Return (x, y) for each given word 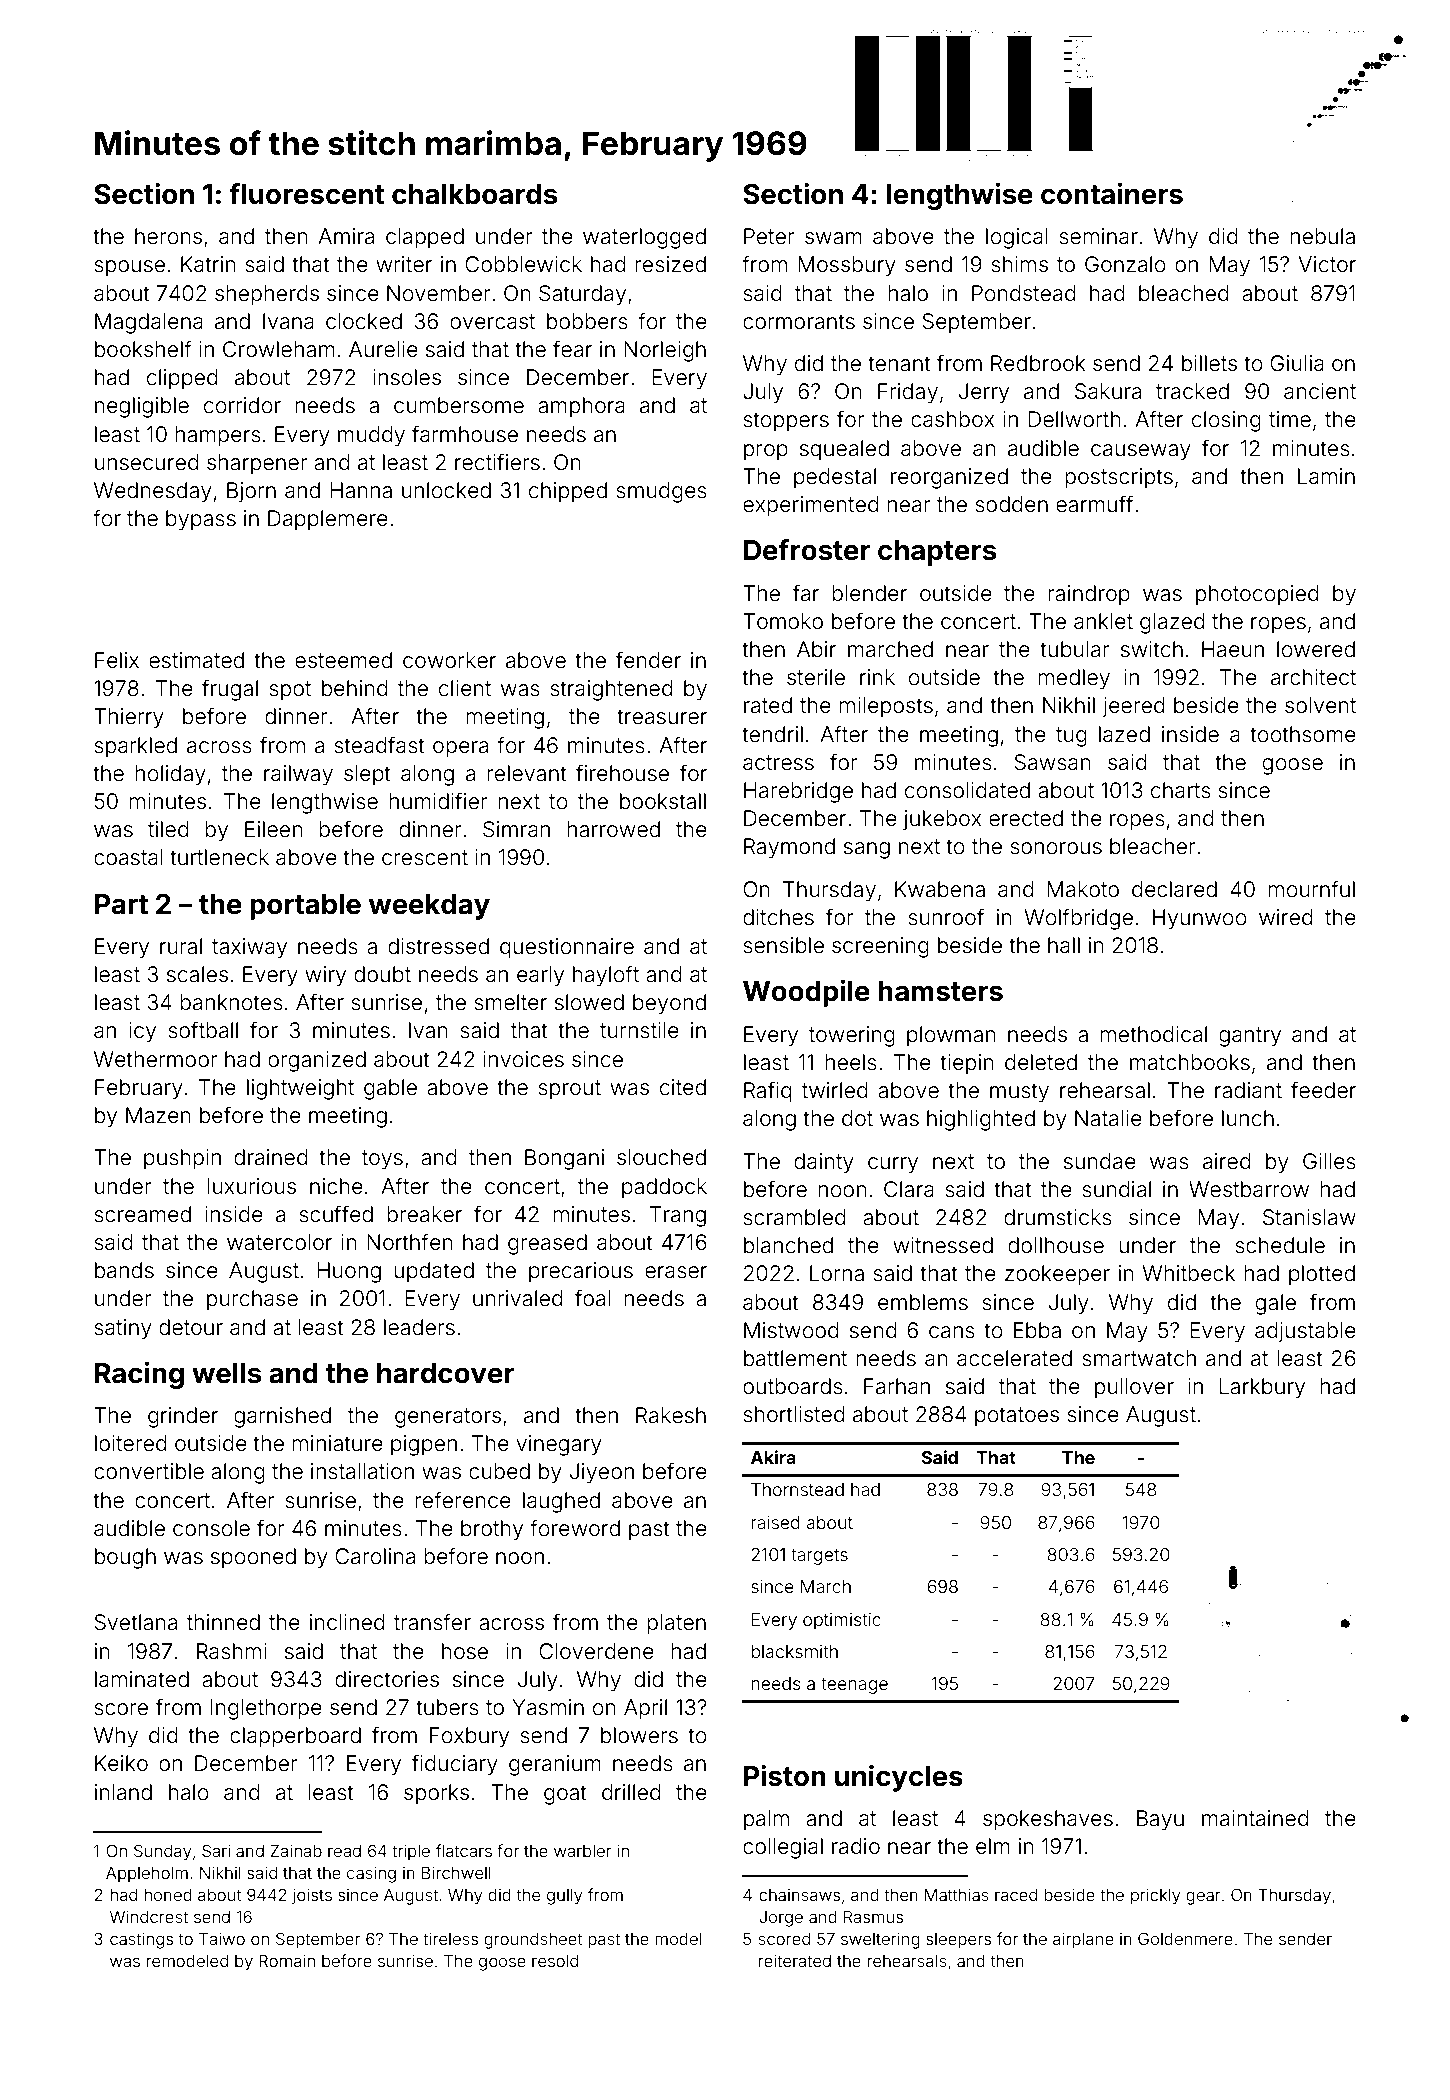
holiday (170, 775)
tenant (899, 364)
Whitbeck (1189, 1273)
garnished (282, 1417)
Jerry (984, 393)
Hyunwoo (1200, 919)
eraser (676, 1272)
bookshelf (143, 349)
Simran (516, 829)
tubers (447, 1707)
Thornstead (797, 1489)
